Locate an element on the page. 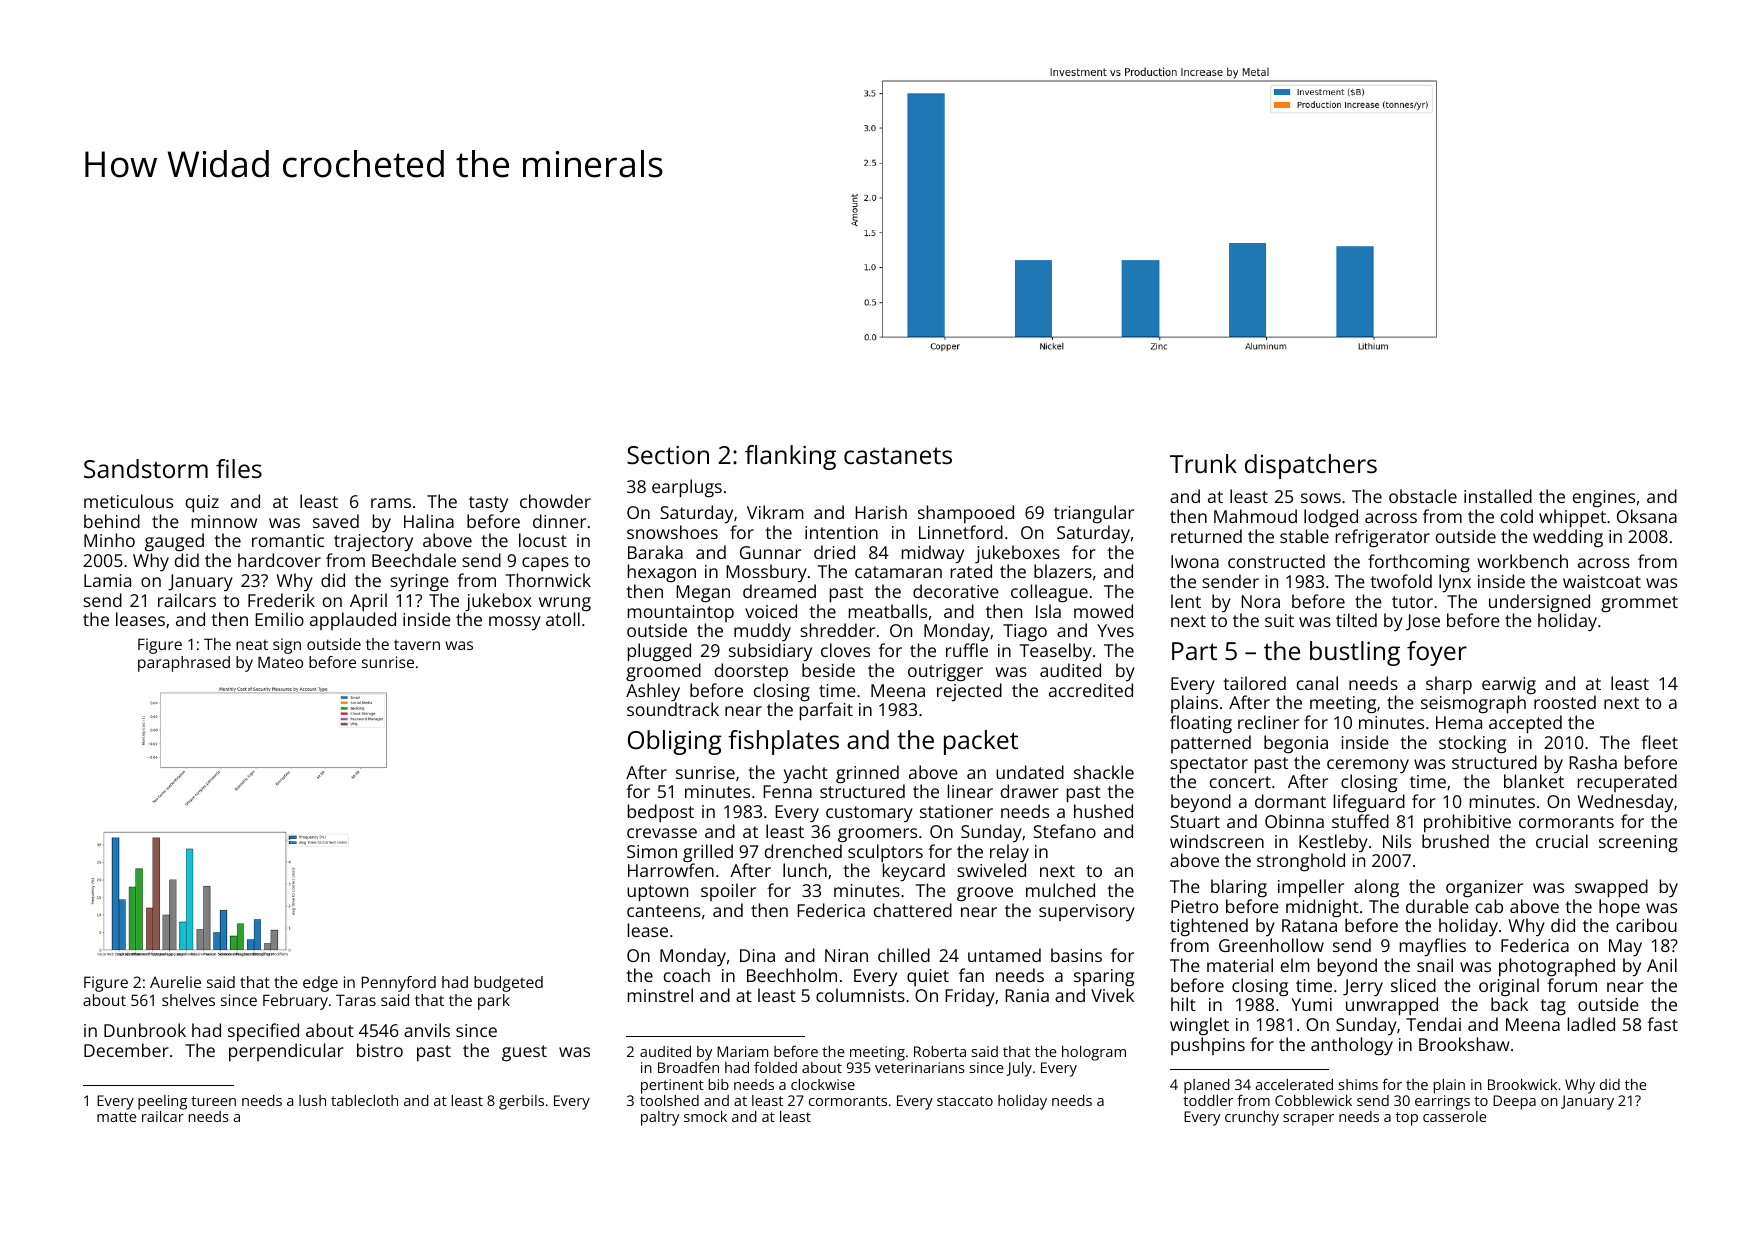 The height and width of the image is (1245, 1761). uptown is located at coordinates (657, 893).
